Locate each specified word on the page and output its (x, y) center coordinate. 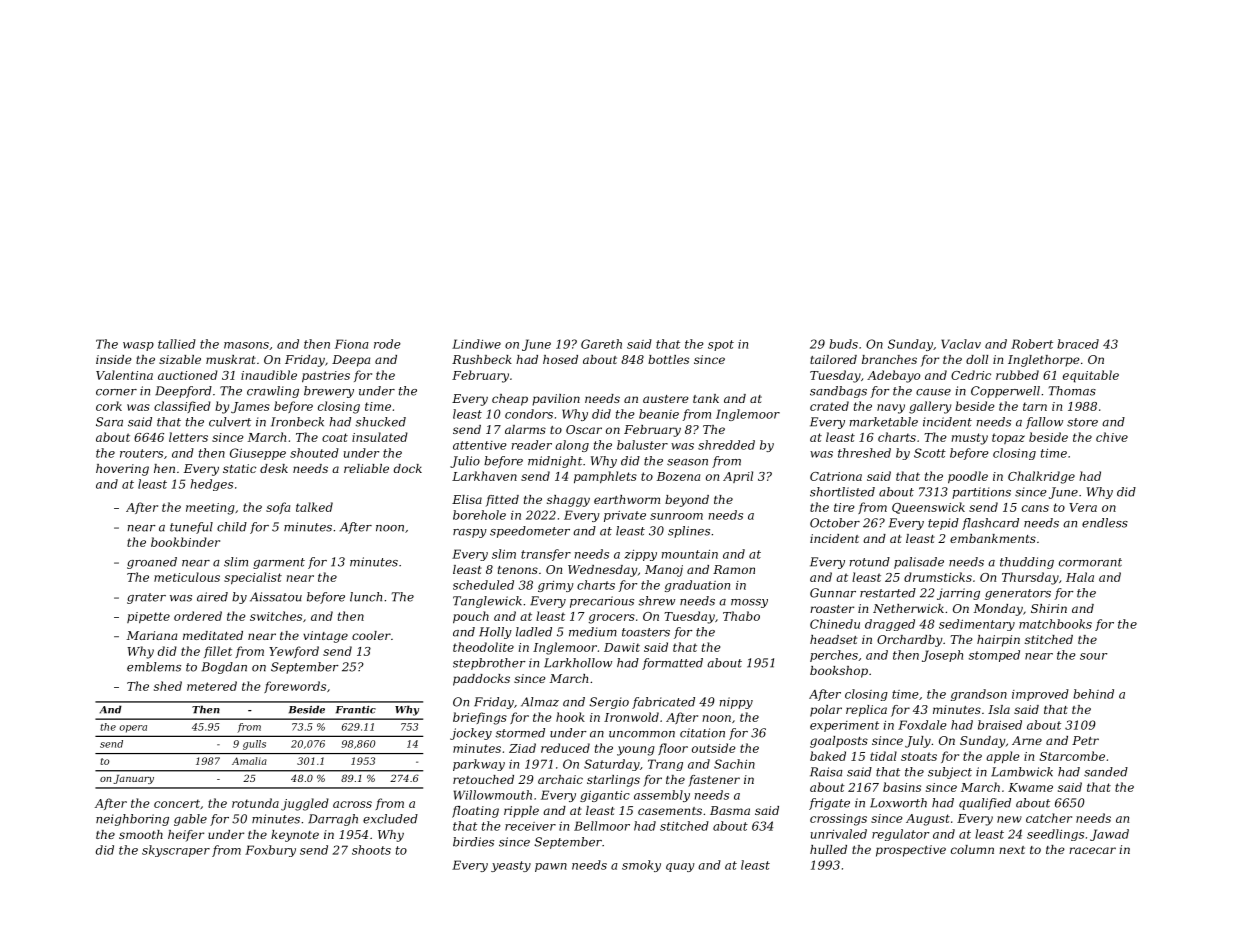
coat (335, 437)
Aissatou (276, 597)
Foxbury (270, 851)
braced (1078, 344)
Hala (1080, 577)
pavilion (556, 400)
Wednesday (602, 571)
